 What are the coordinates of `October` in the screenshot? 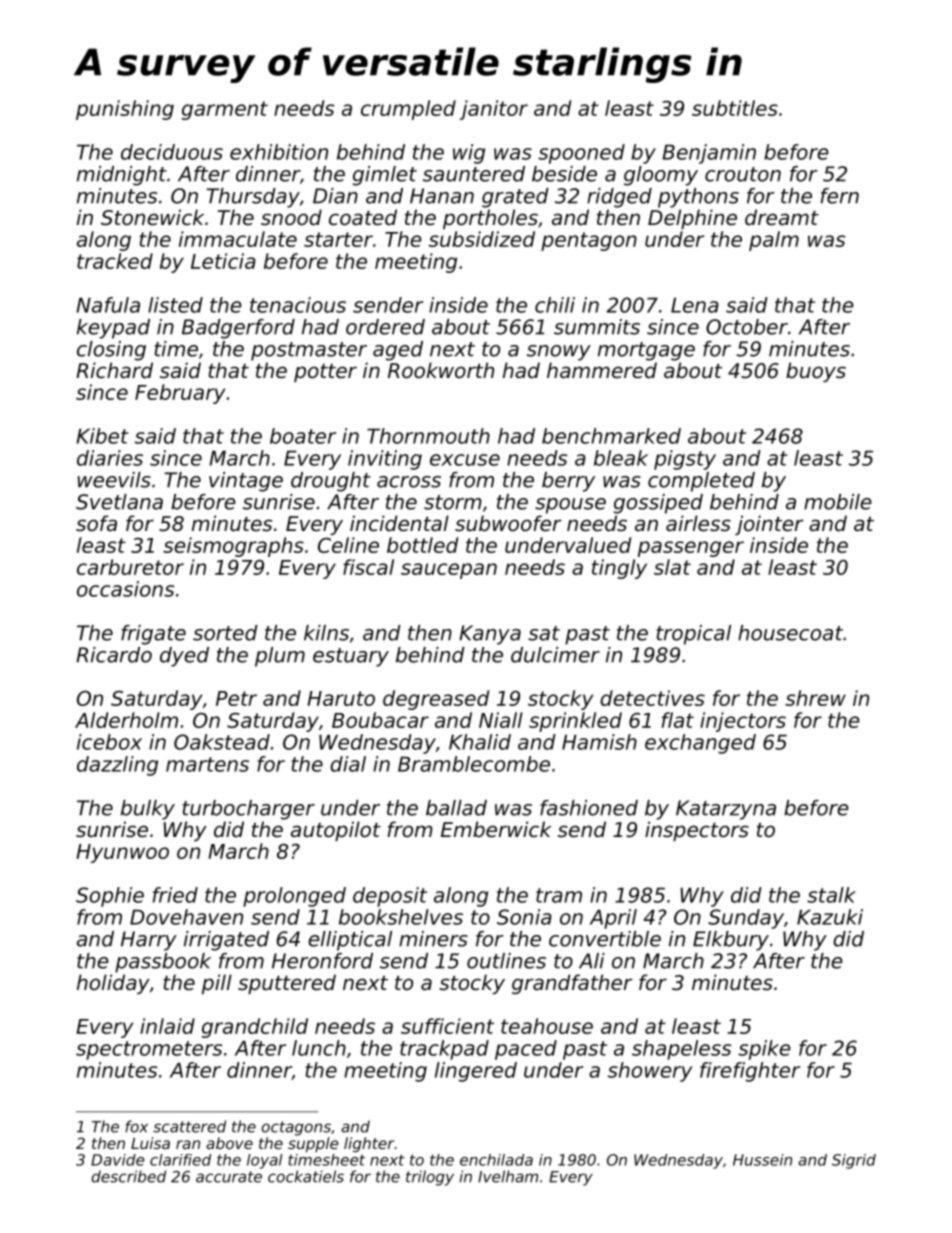 It's located at (747, 327).
